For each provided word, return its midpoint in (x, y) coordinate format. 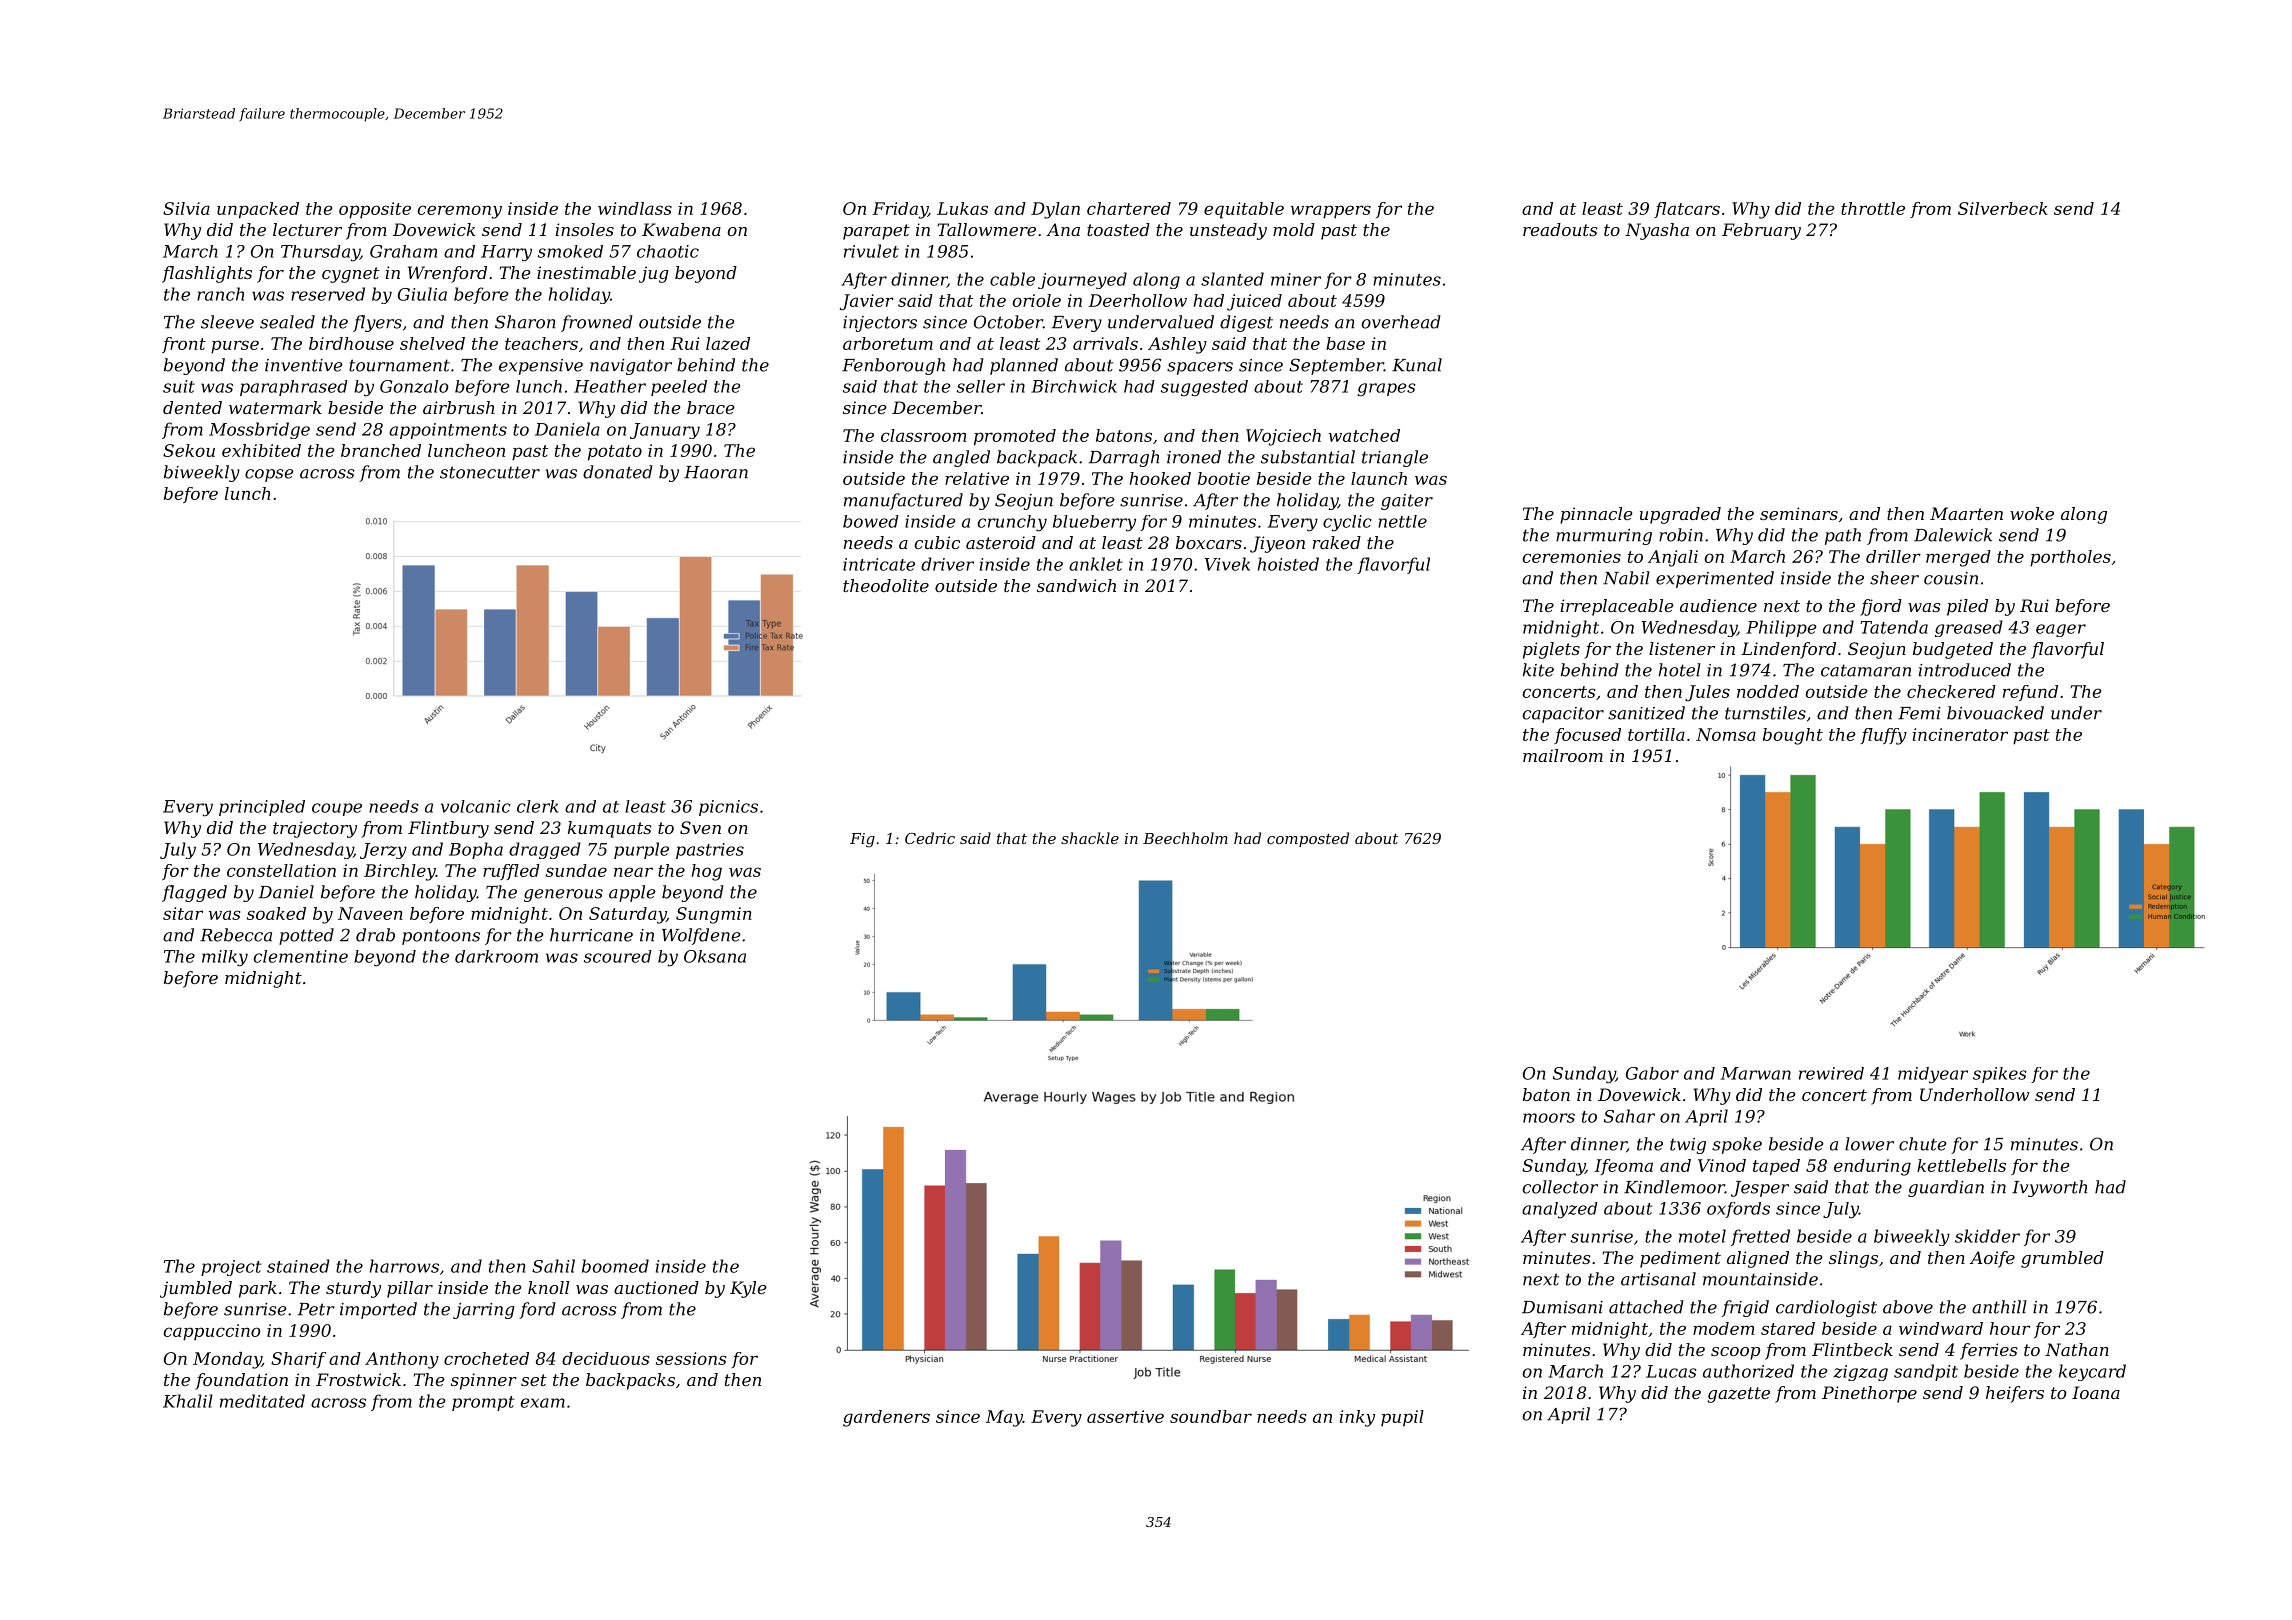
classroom (924, 435)
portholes (2070, 558)
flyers (377, 323)
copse (269, 475)
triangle (1395, 458)
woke (2032, 513)
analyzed (1560, 1210)
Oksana (715, 956)
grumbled (2062, 1259)
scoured (618, 956)
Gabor (1652, 1073)
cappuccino (211, 1332)
